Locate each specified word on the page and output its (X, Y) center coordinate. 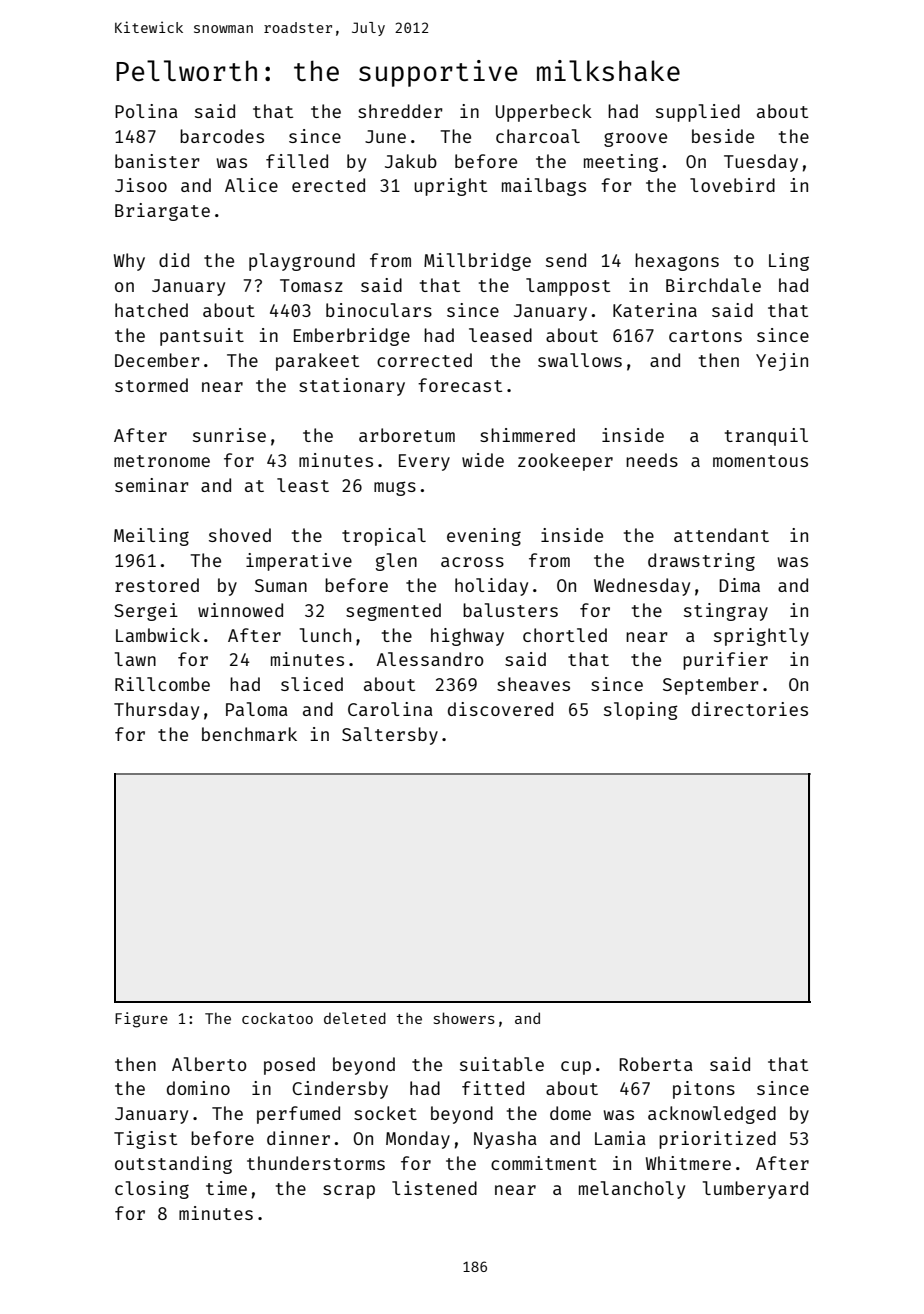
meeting (621, 163)
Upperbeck (544, 113)
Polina (146, 111)
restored (157, 585)
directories (750, 709)
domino (198, 1088)
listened (434, 1188)
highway (467, 637)
